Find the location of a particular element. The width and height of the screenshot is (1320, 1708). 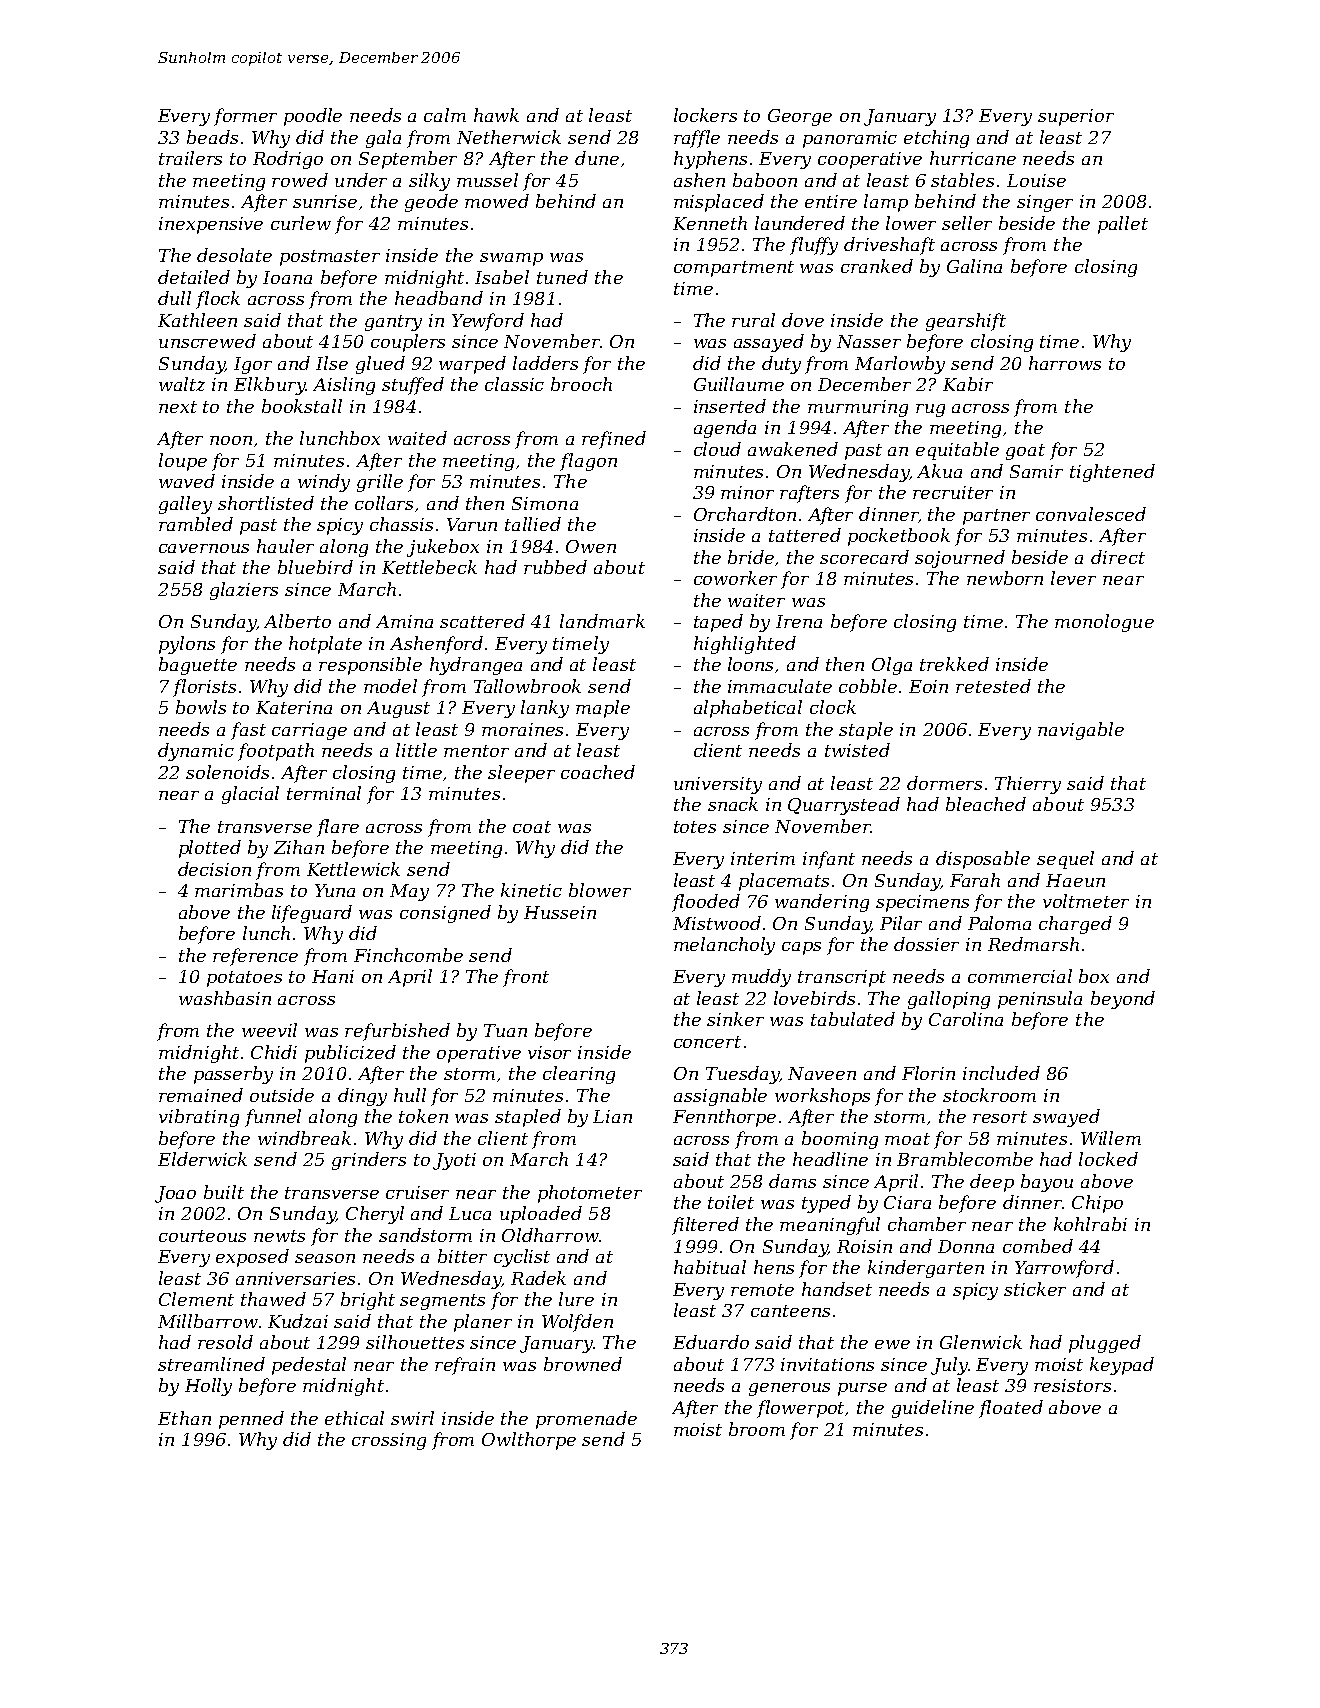

Naveen is located at coordinates (822, 1073).
